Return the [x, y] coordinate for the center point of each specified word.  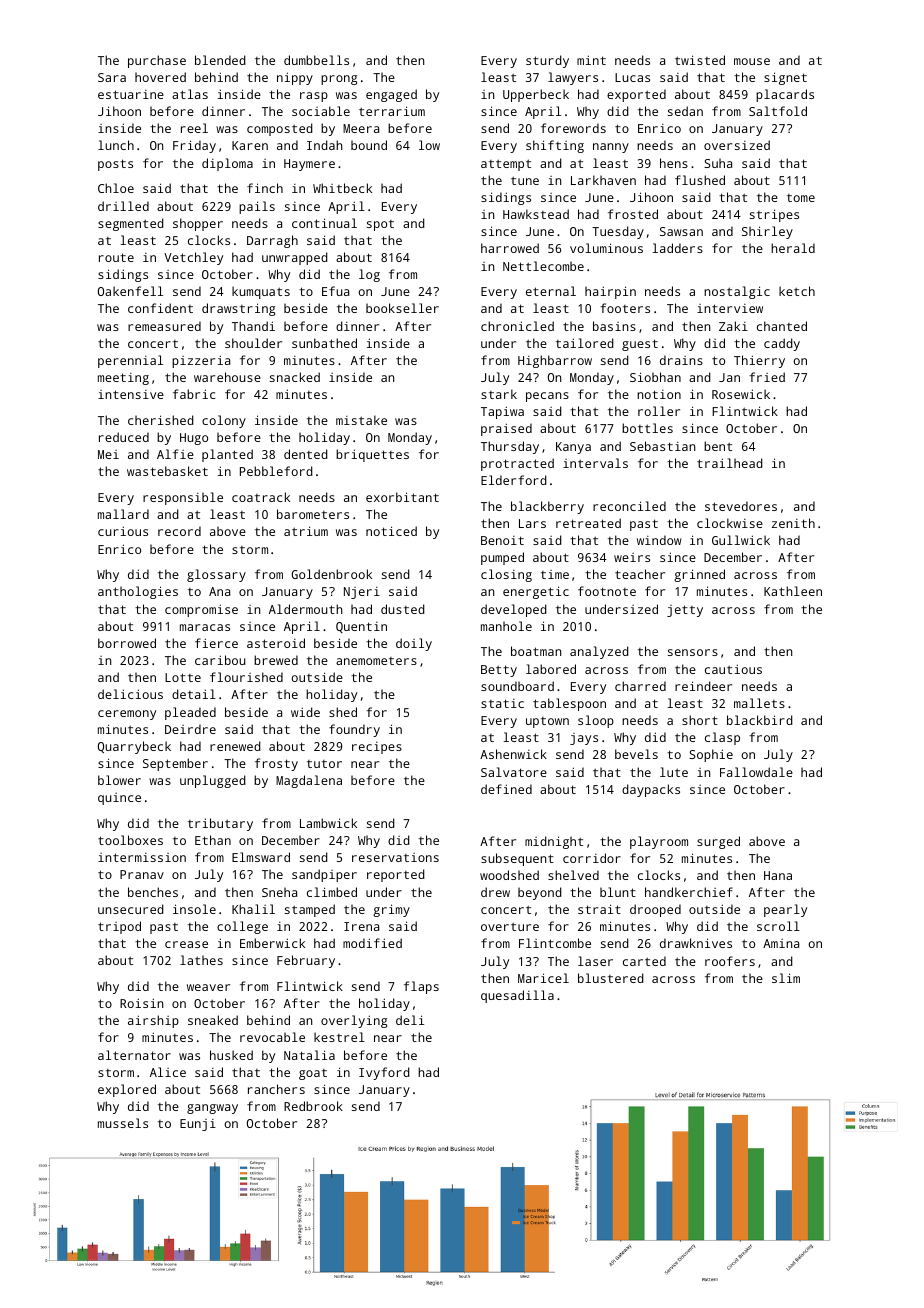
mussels [123, 1123]
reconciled [629, 506]
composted [280, 129]
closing [506, 575]
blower [119, 780]
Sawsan [681, 231]
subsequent [517, 859]
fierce [216, 643]
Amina [781, 943]
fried [767, 377]
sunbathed [324, 343]
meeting [123, 379]
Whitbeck [342, 188]
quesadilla [517, 996]
